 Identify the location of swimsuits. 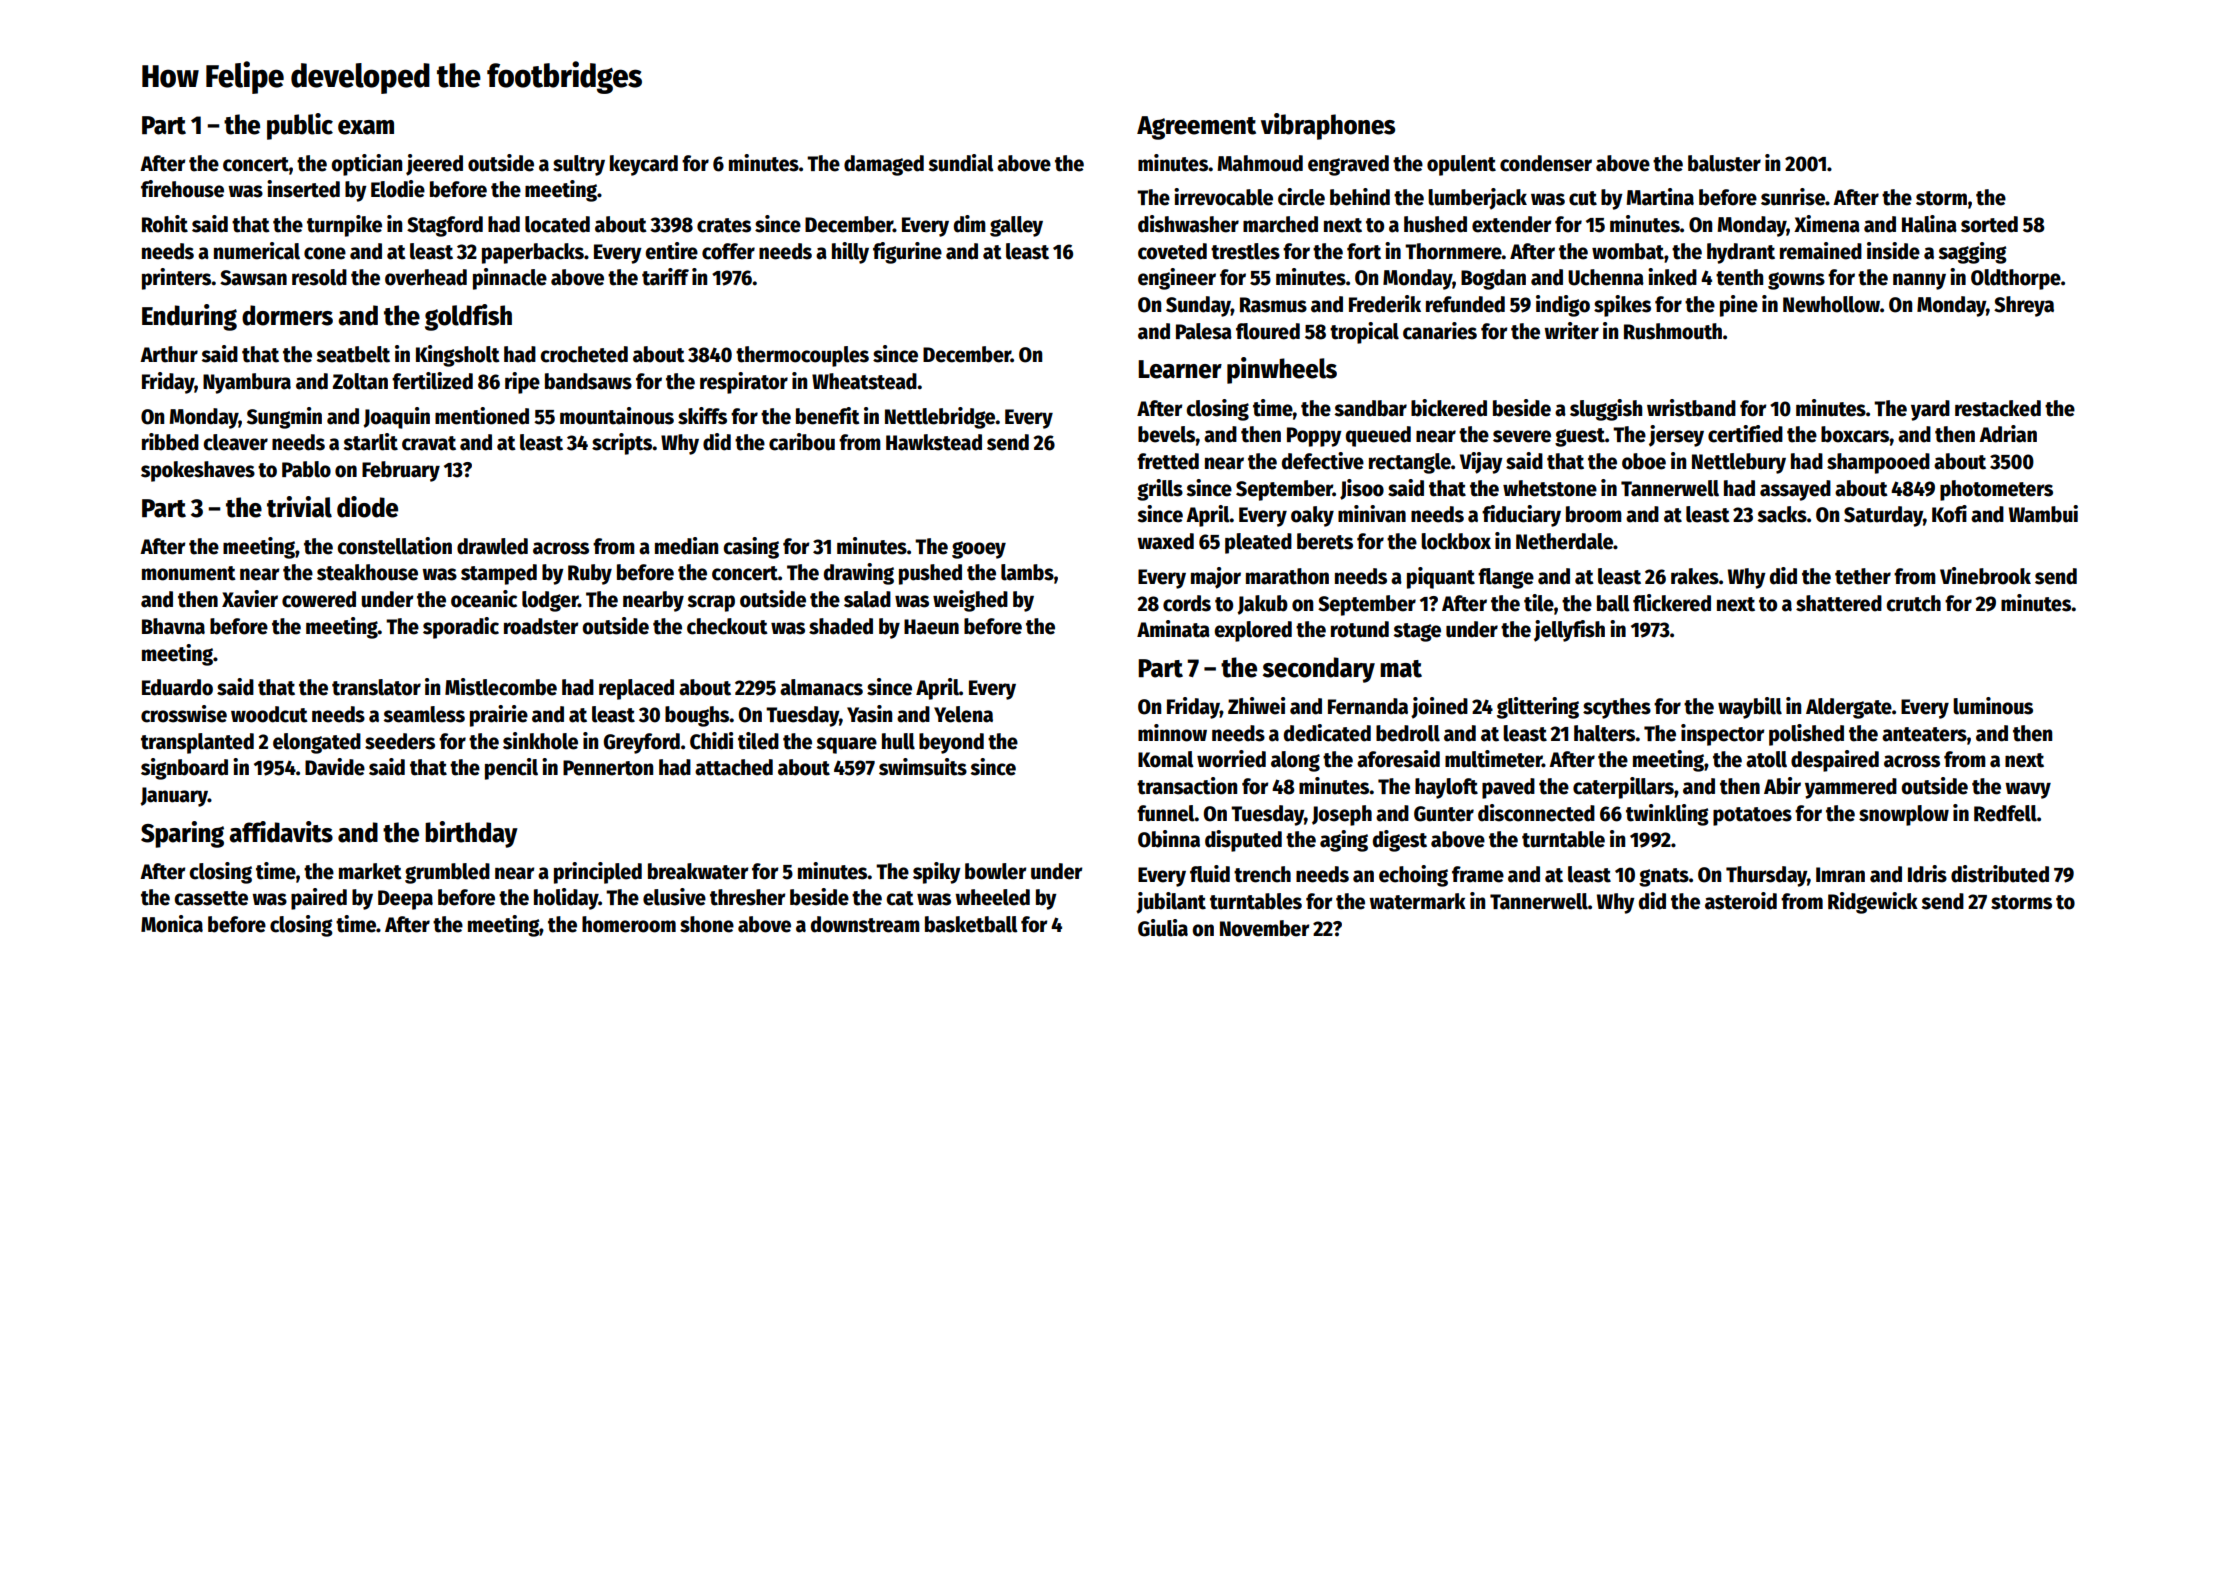
(923, 767).
